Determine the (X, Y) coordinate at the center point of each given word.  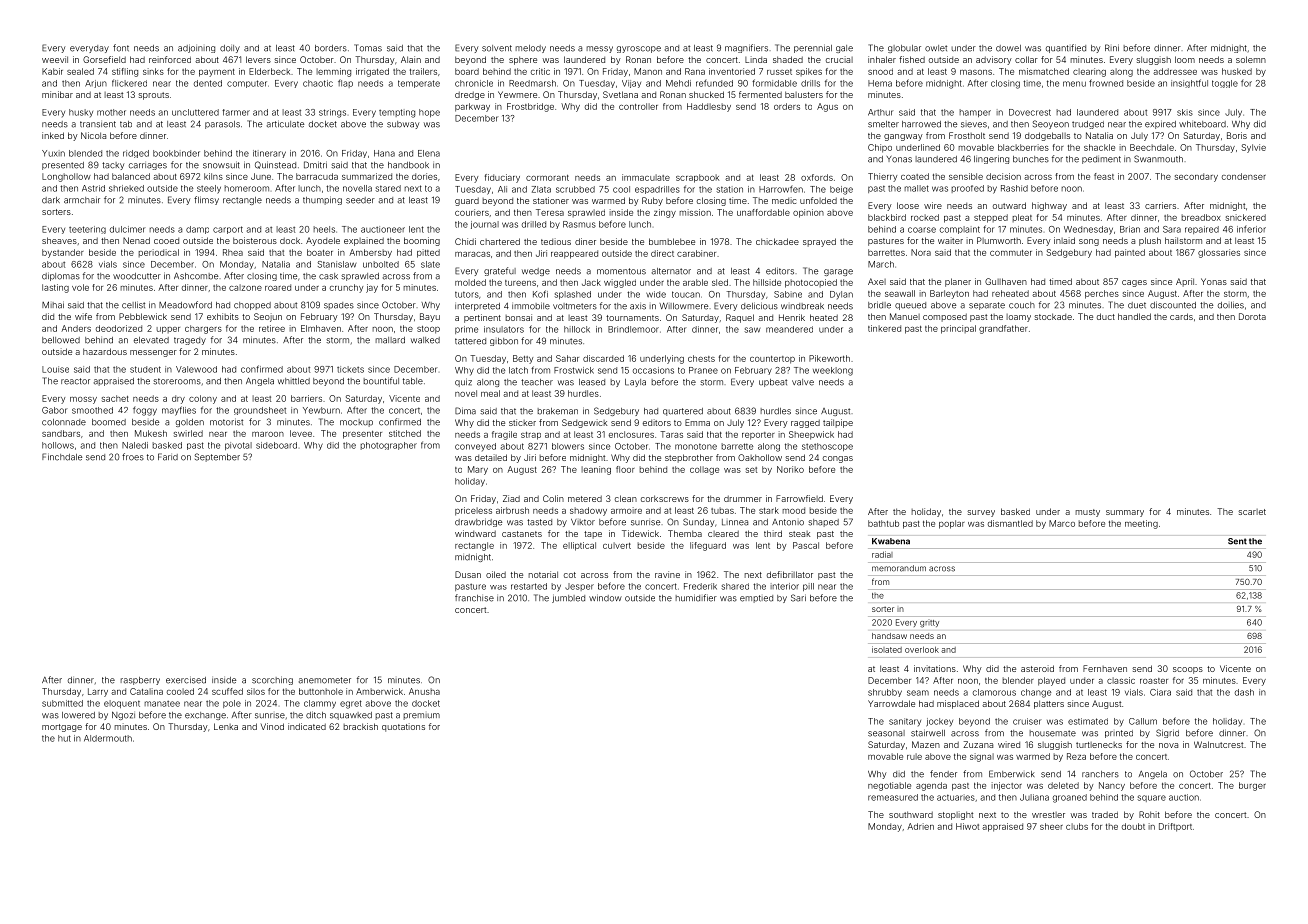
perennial (813, 48)
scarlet (1252, 512)
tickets (350, 369)
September (217, 457)
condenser (1244, 176)
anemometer (325, 680)
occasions (653, 370)
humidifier (696, 598)
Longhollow (66, 177)
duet (1137, 305)
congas (838, 459)
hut (64, 738)
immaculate (646, 177)
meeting (1141, 524)
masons (976, 72)
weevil (55, 59)
